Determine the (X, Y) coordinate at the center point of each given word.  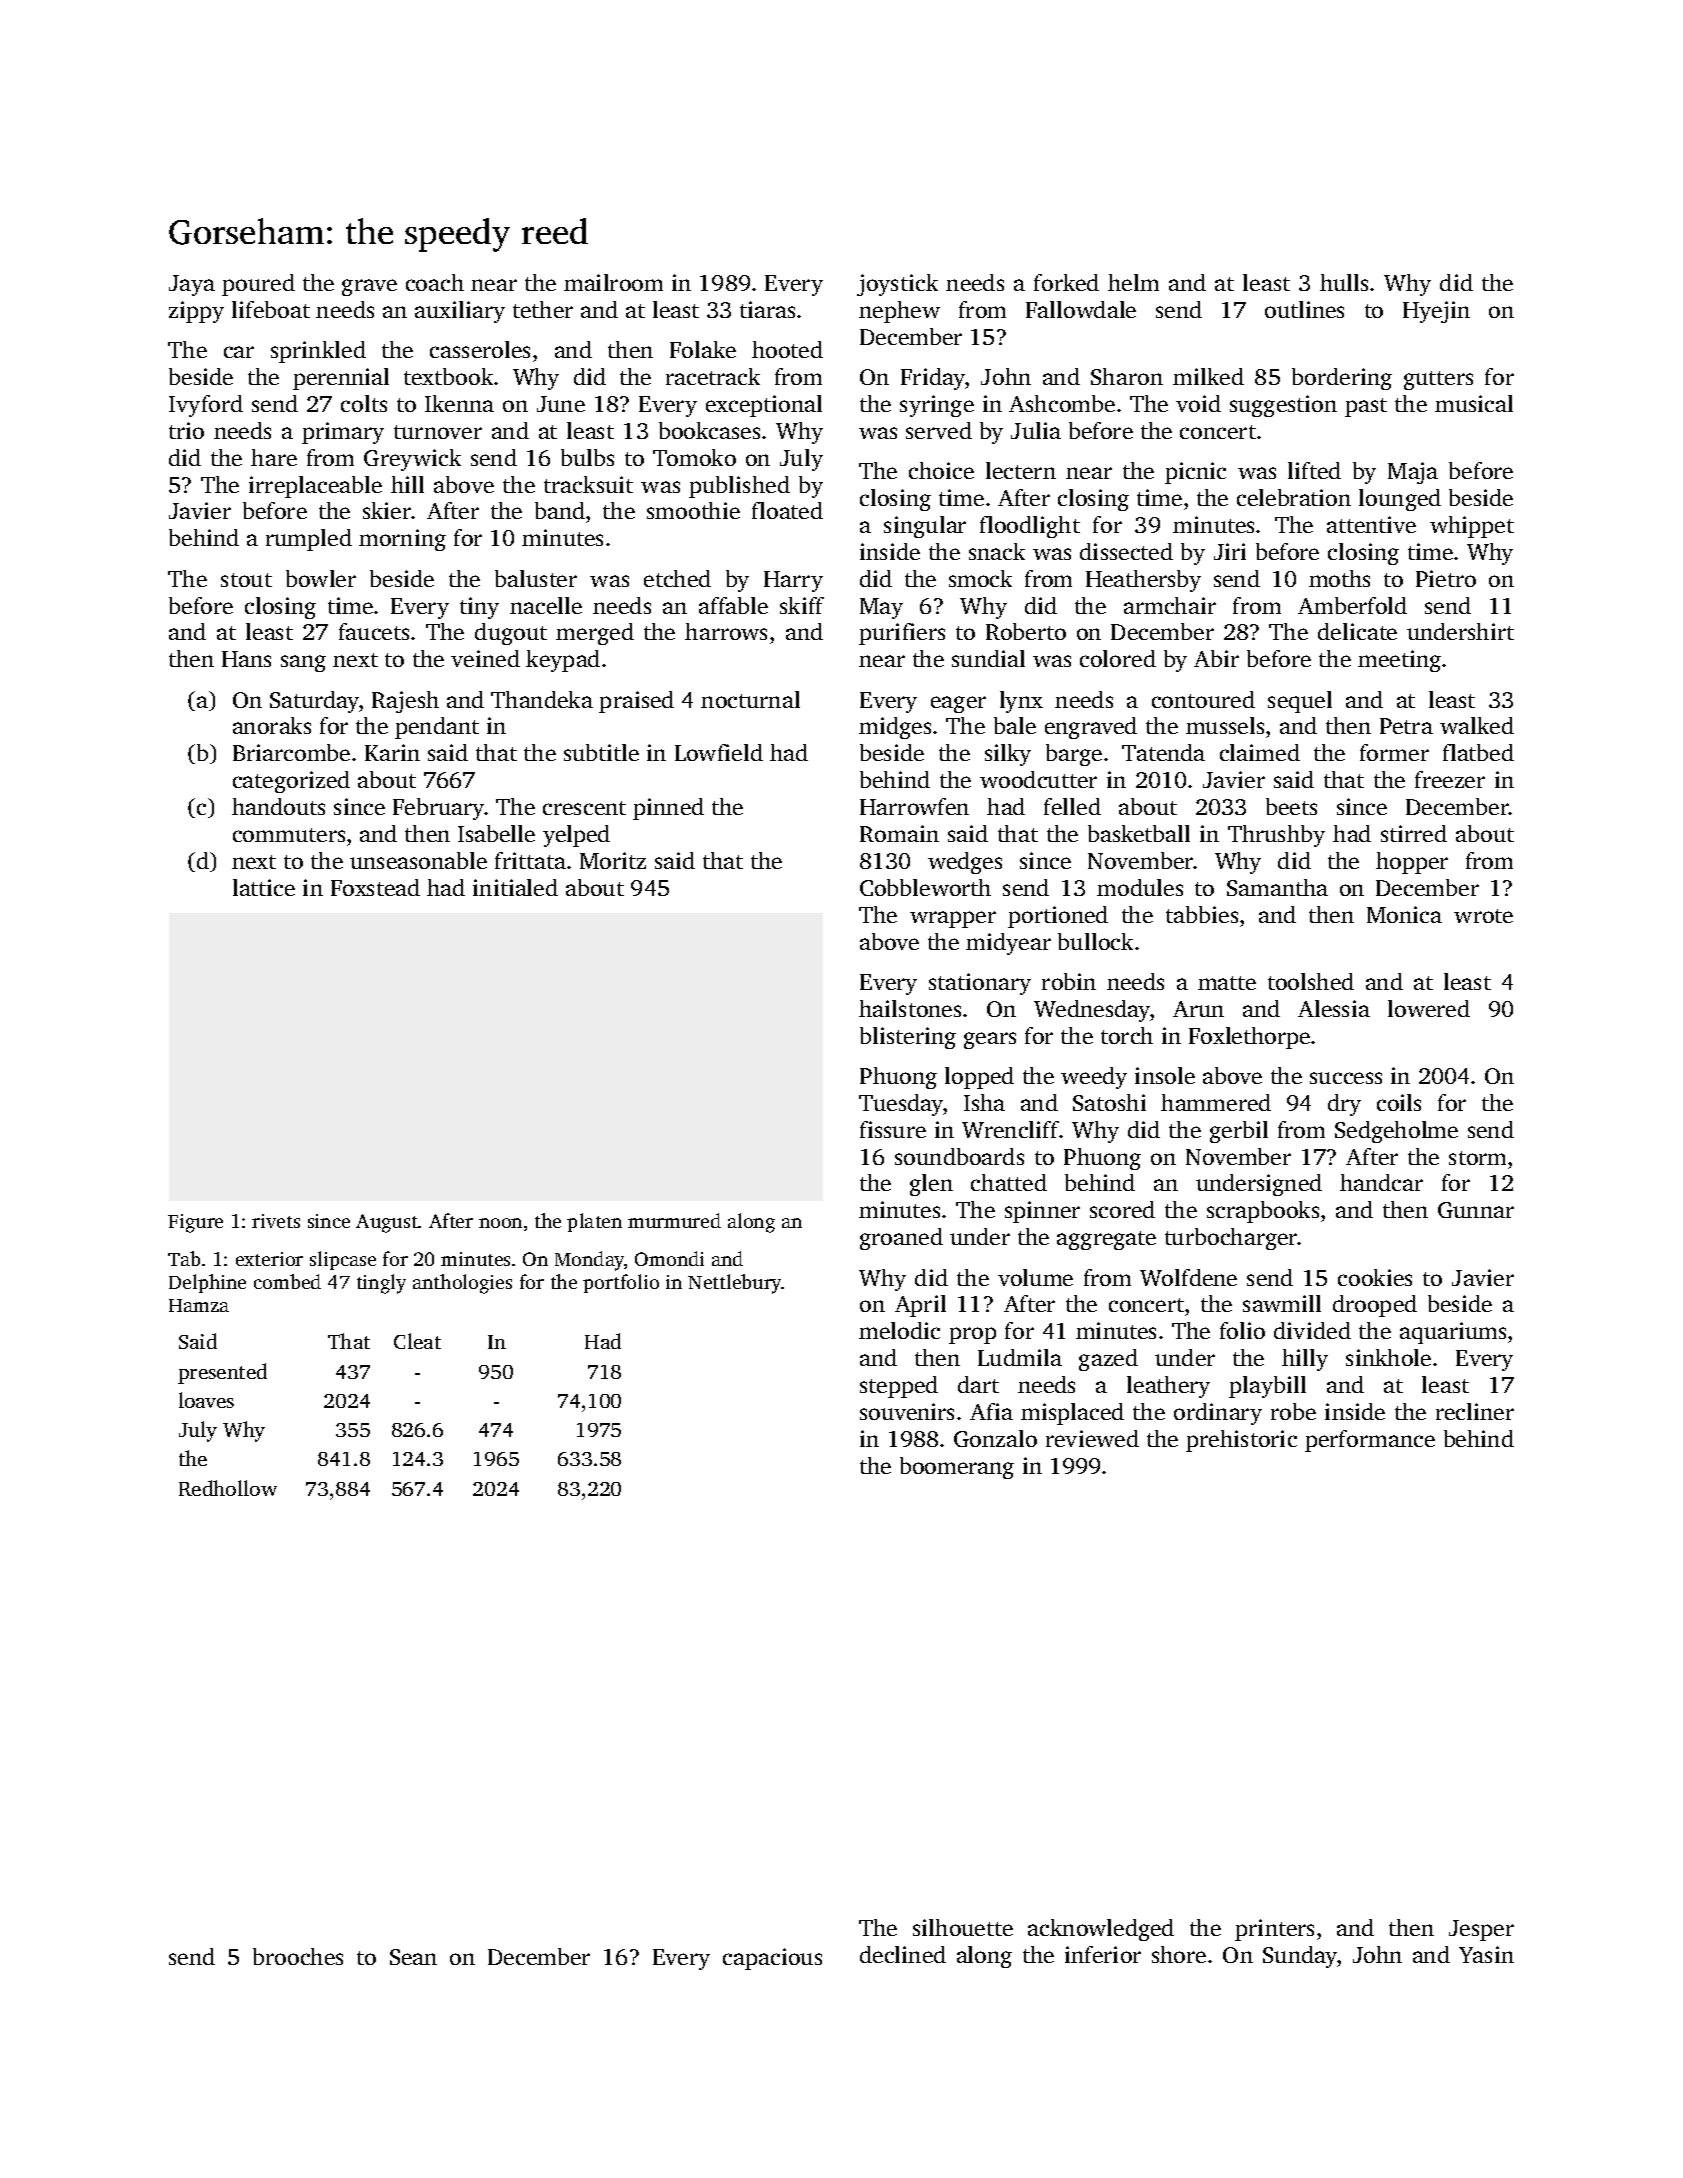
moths (1339, 578)
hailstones (910, 1008)
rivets (276, 1221)
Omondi (669, 1258)
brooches (298, 1956)
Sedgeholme (1396, 1132)
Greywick (412, 460)
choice (941, 470)
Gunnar (1476, 1210)
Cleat (417, 1341)
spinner (1042, 1212)
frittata (530, 860)
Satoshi (1109, 1102)
